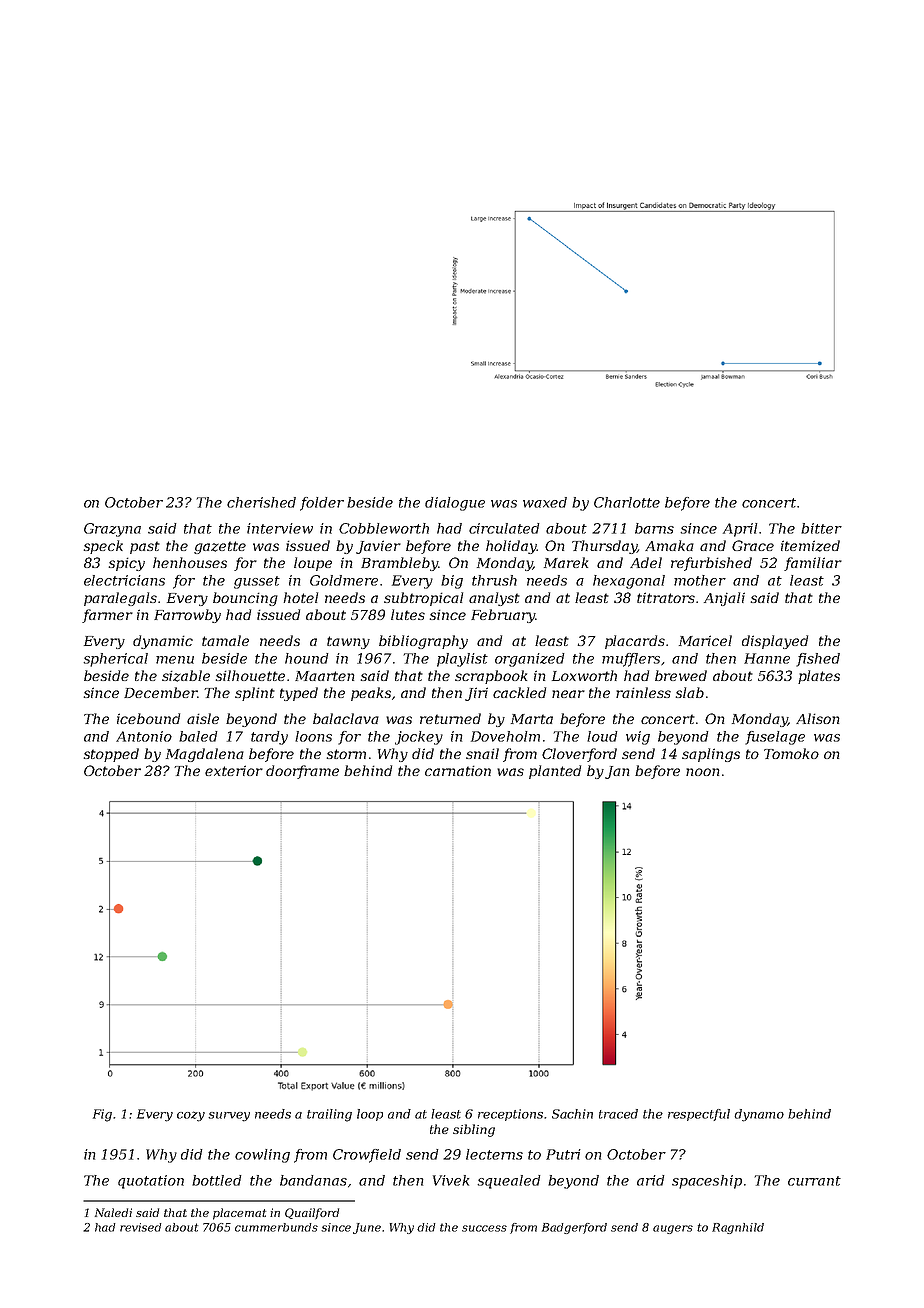 Image resolution: width=924 pixels, height=1308 pixels. Describe the element at coordinates (510, 1115) in the page. I see `receptions` at that location.
